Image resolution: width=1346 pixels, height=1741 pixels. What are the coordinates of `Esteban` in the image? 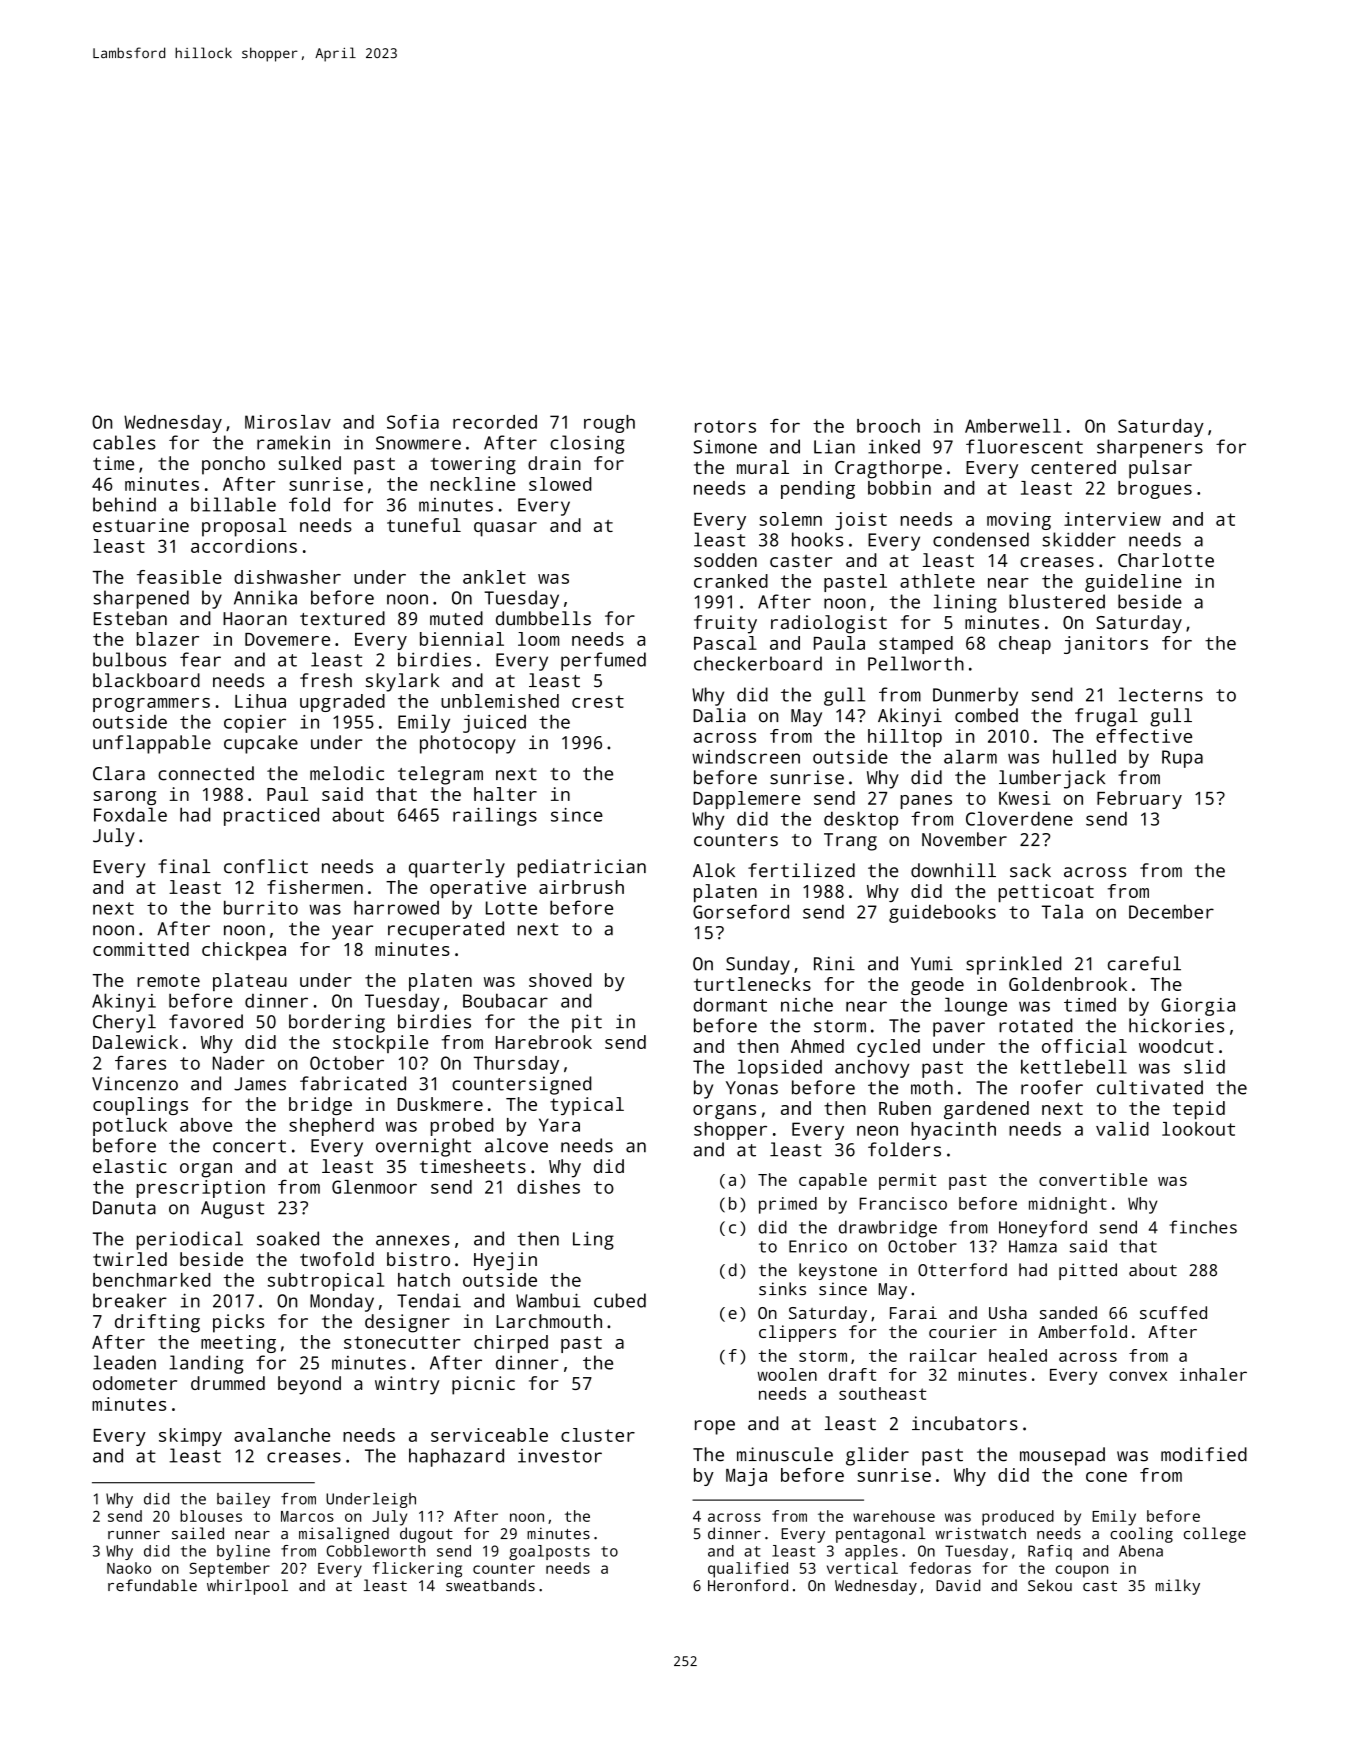 It's located at (130, 618).
